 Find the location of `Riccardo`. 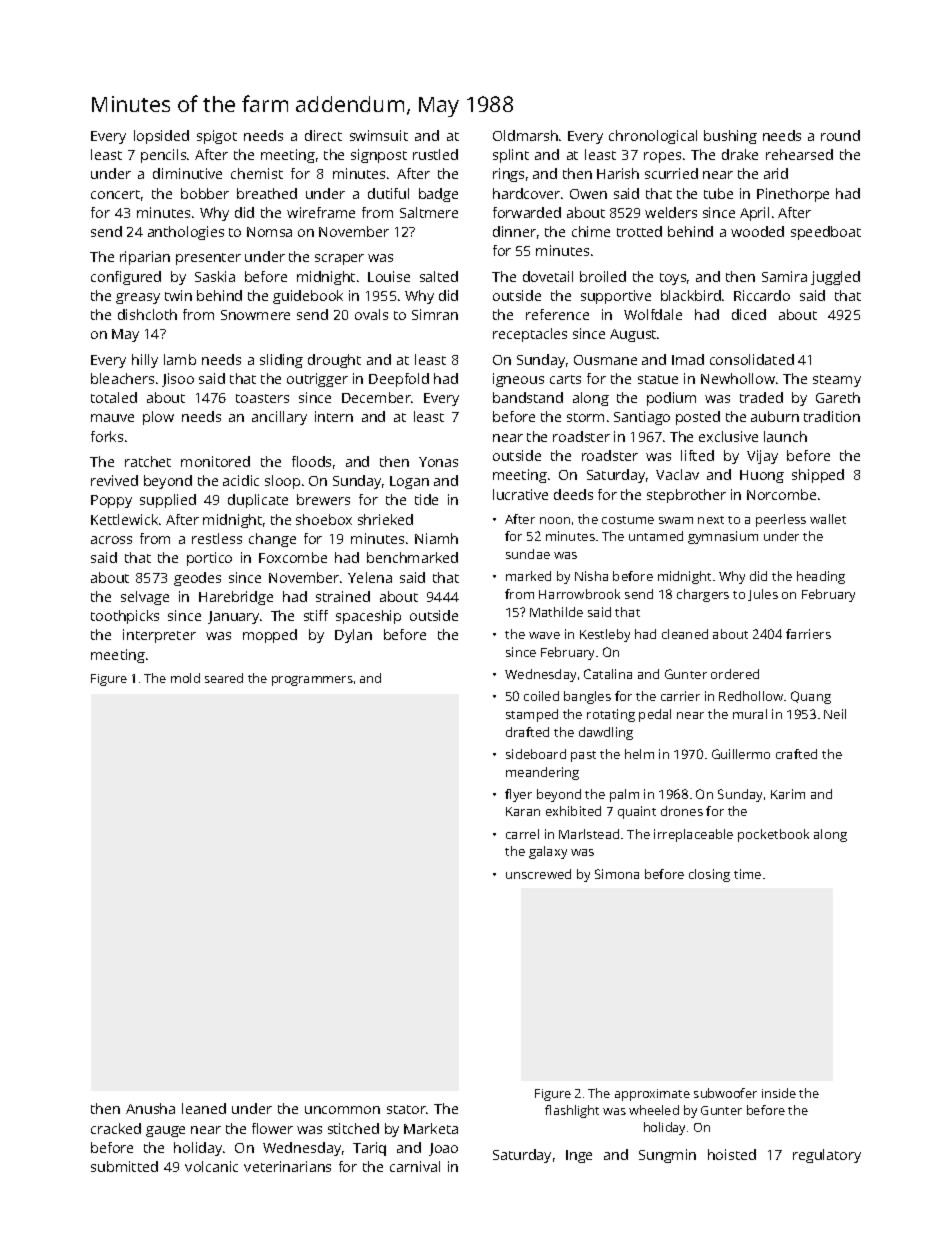

Riccardo is located at coordinates (762, 295).
